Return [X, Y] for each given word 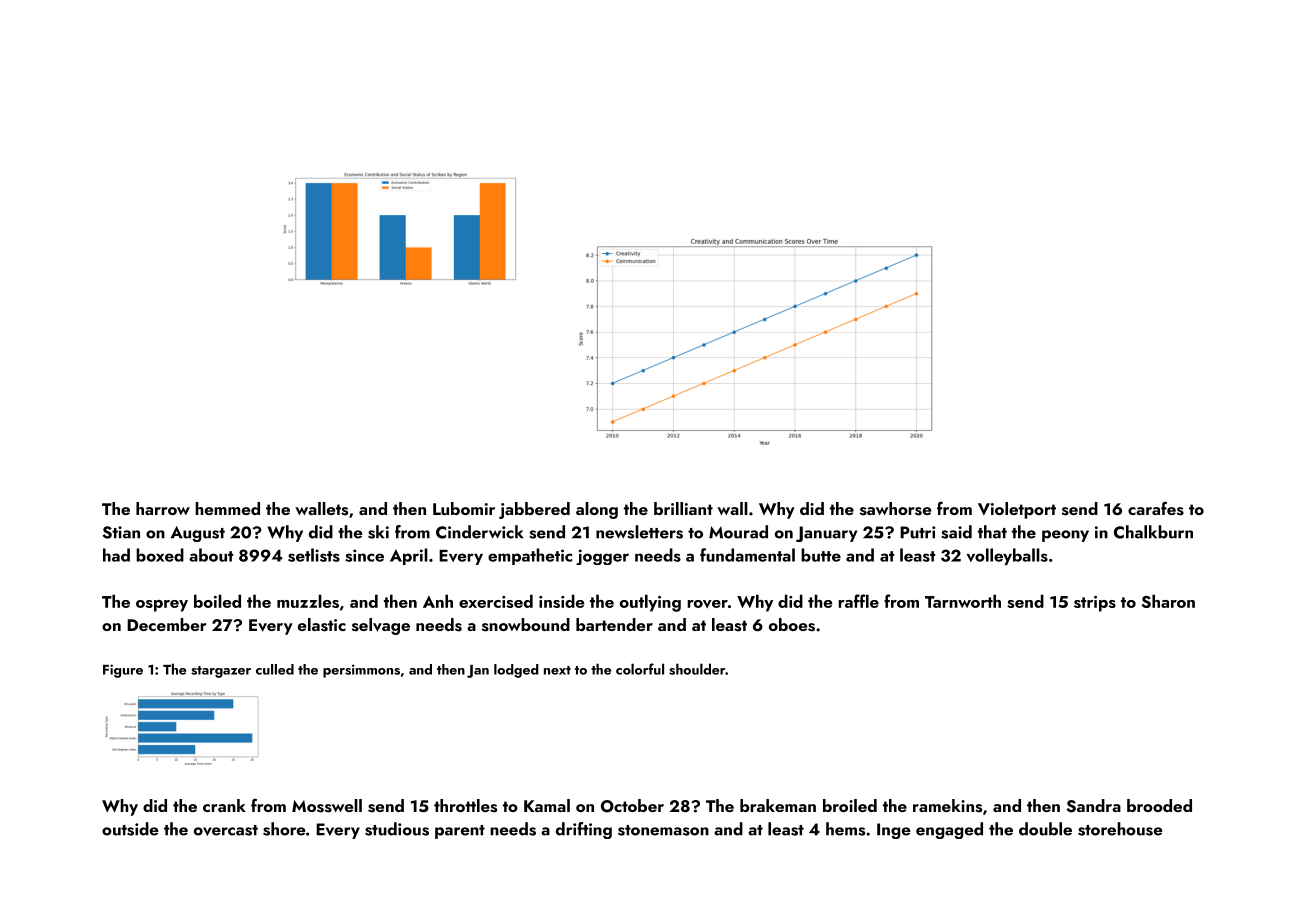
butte [821, 555]
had [116, 555]
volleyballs [1007, 556]
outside [130, 829]
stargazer [221, 672]
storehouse [1120, 829]
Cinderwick [479, 532]
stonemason [663, 830]
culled [275, 669]
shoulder [697, 669]
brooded [1159, 805]
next [557, 670]
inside [561, 601]
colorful [640, 669]
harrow [163, 508]
